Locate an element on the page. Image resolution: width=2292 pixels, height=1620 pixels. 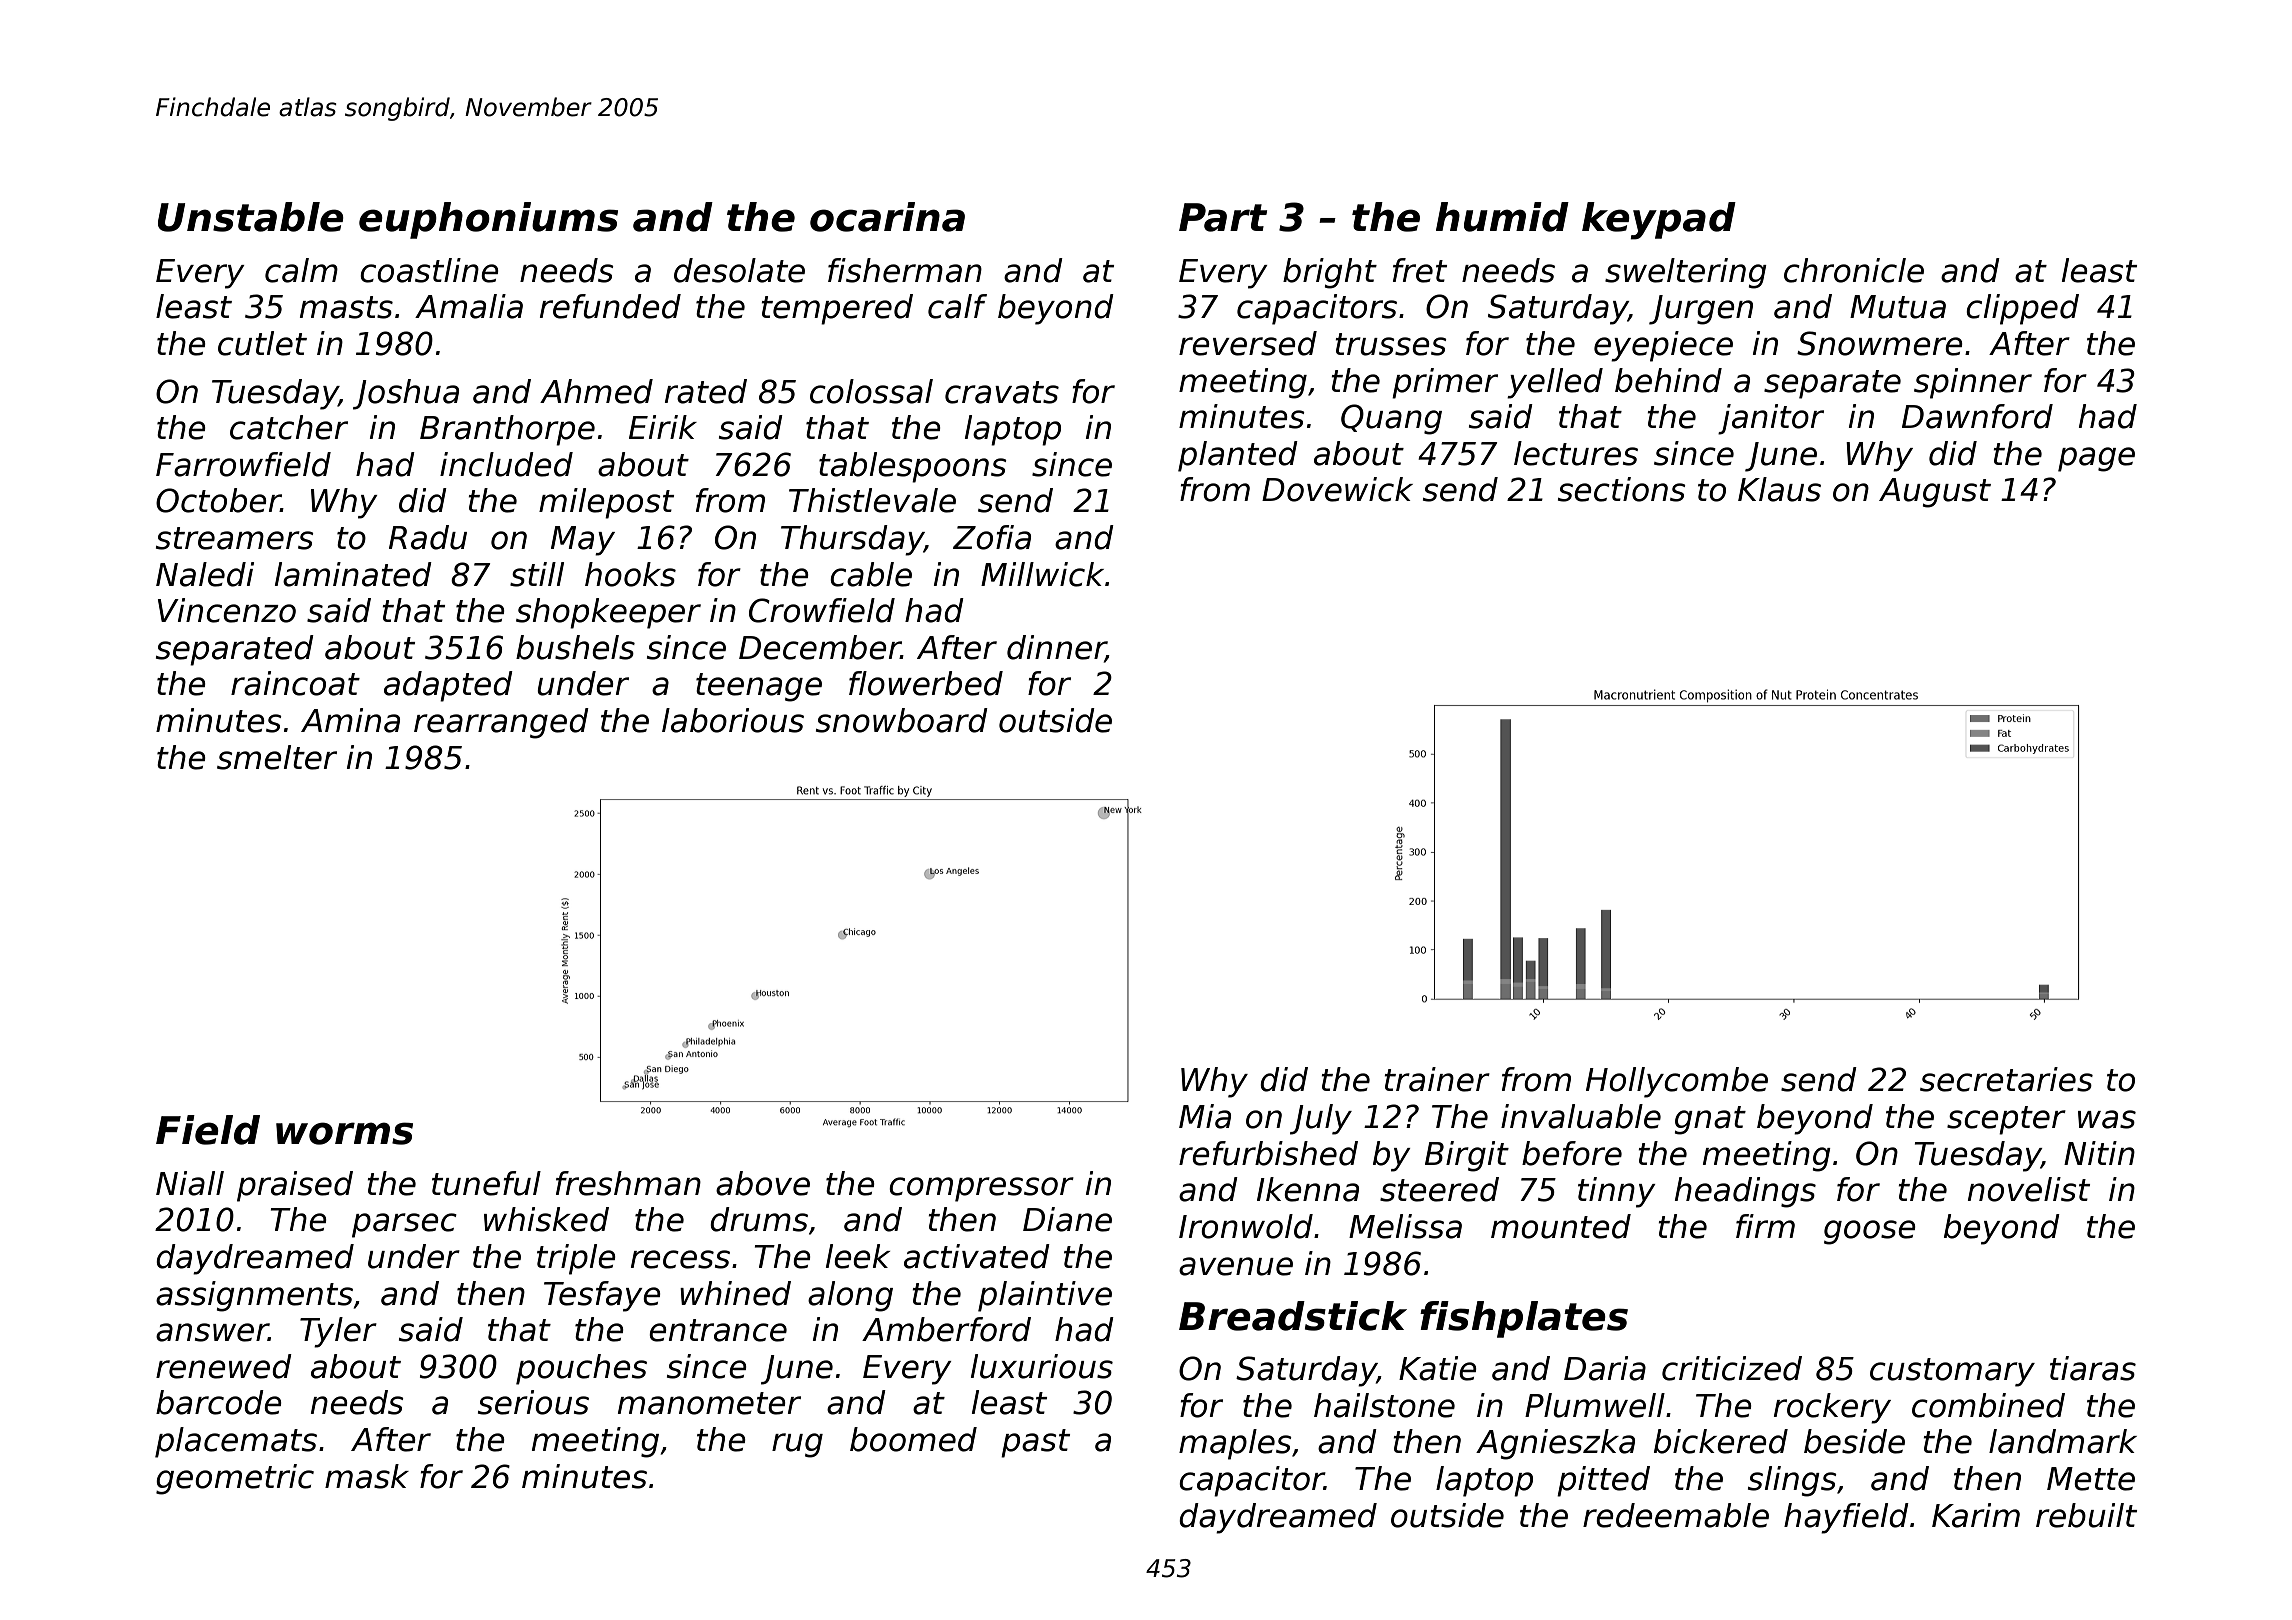
fret is located at coordinates (1420, 270).
